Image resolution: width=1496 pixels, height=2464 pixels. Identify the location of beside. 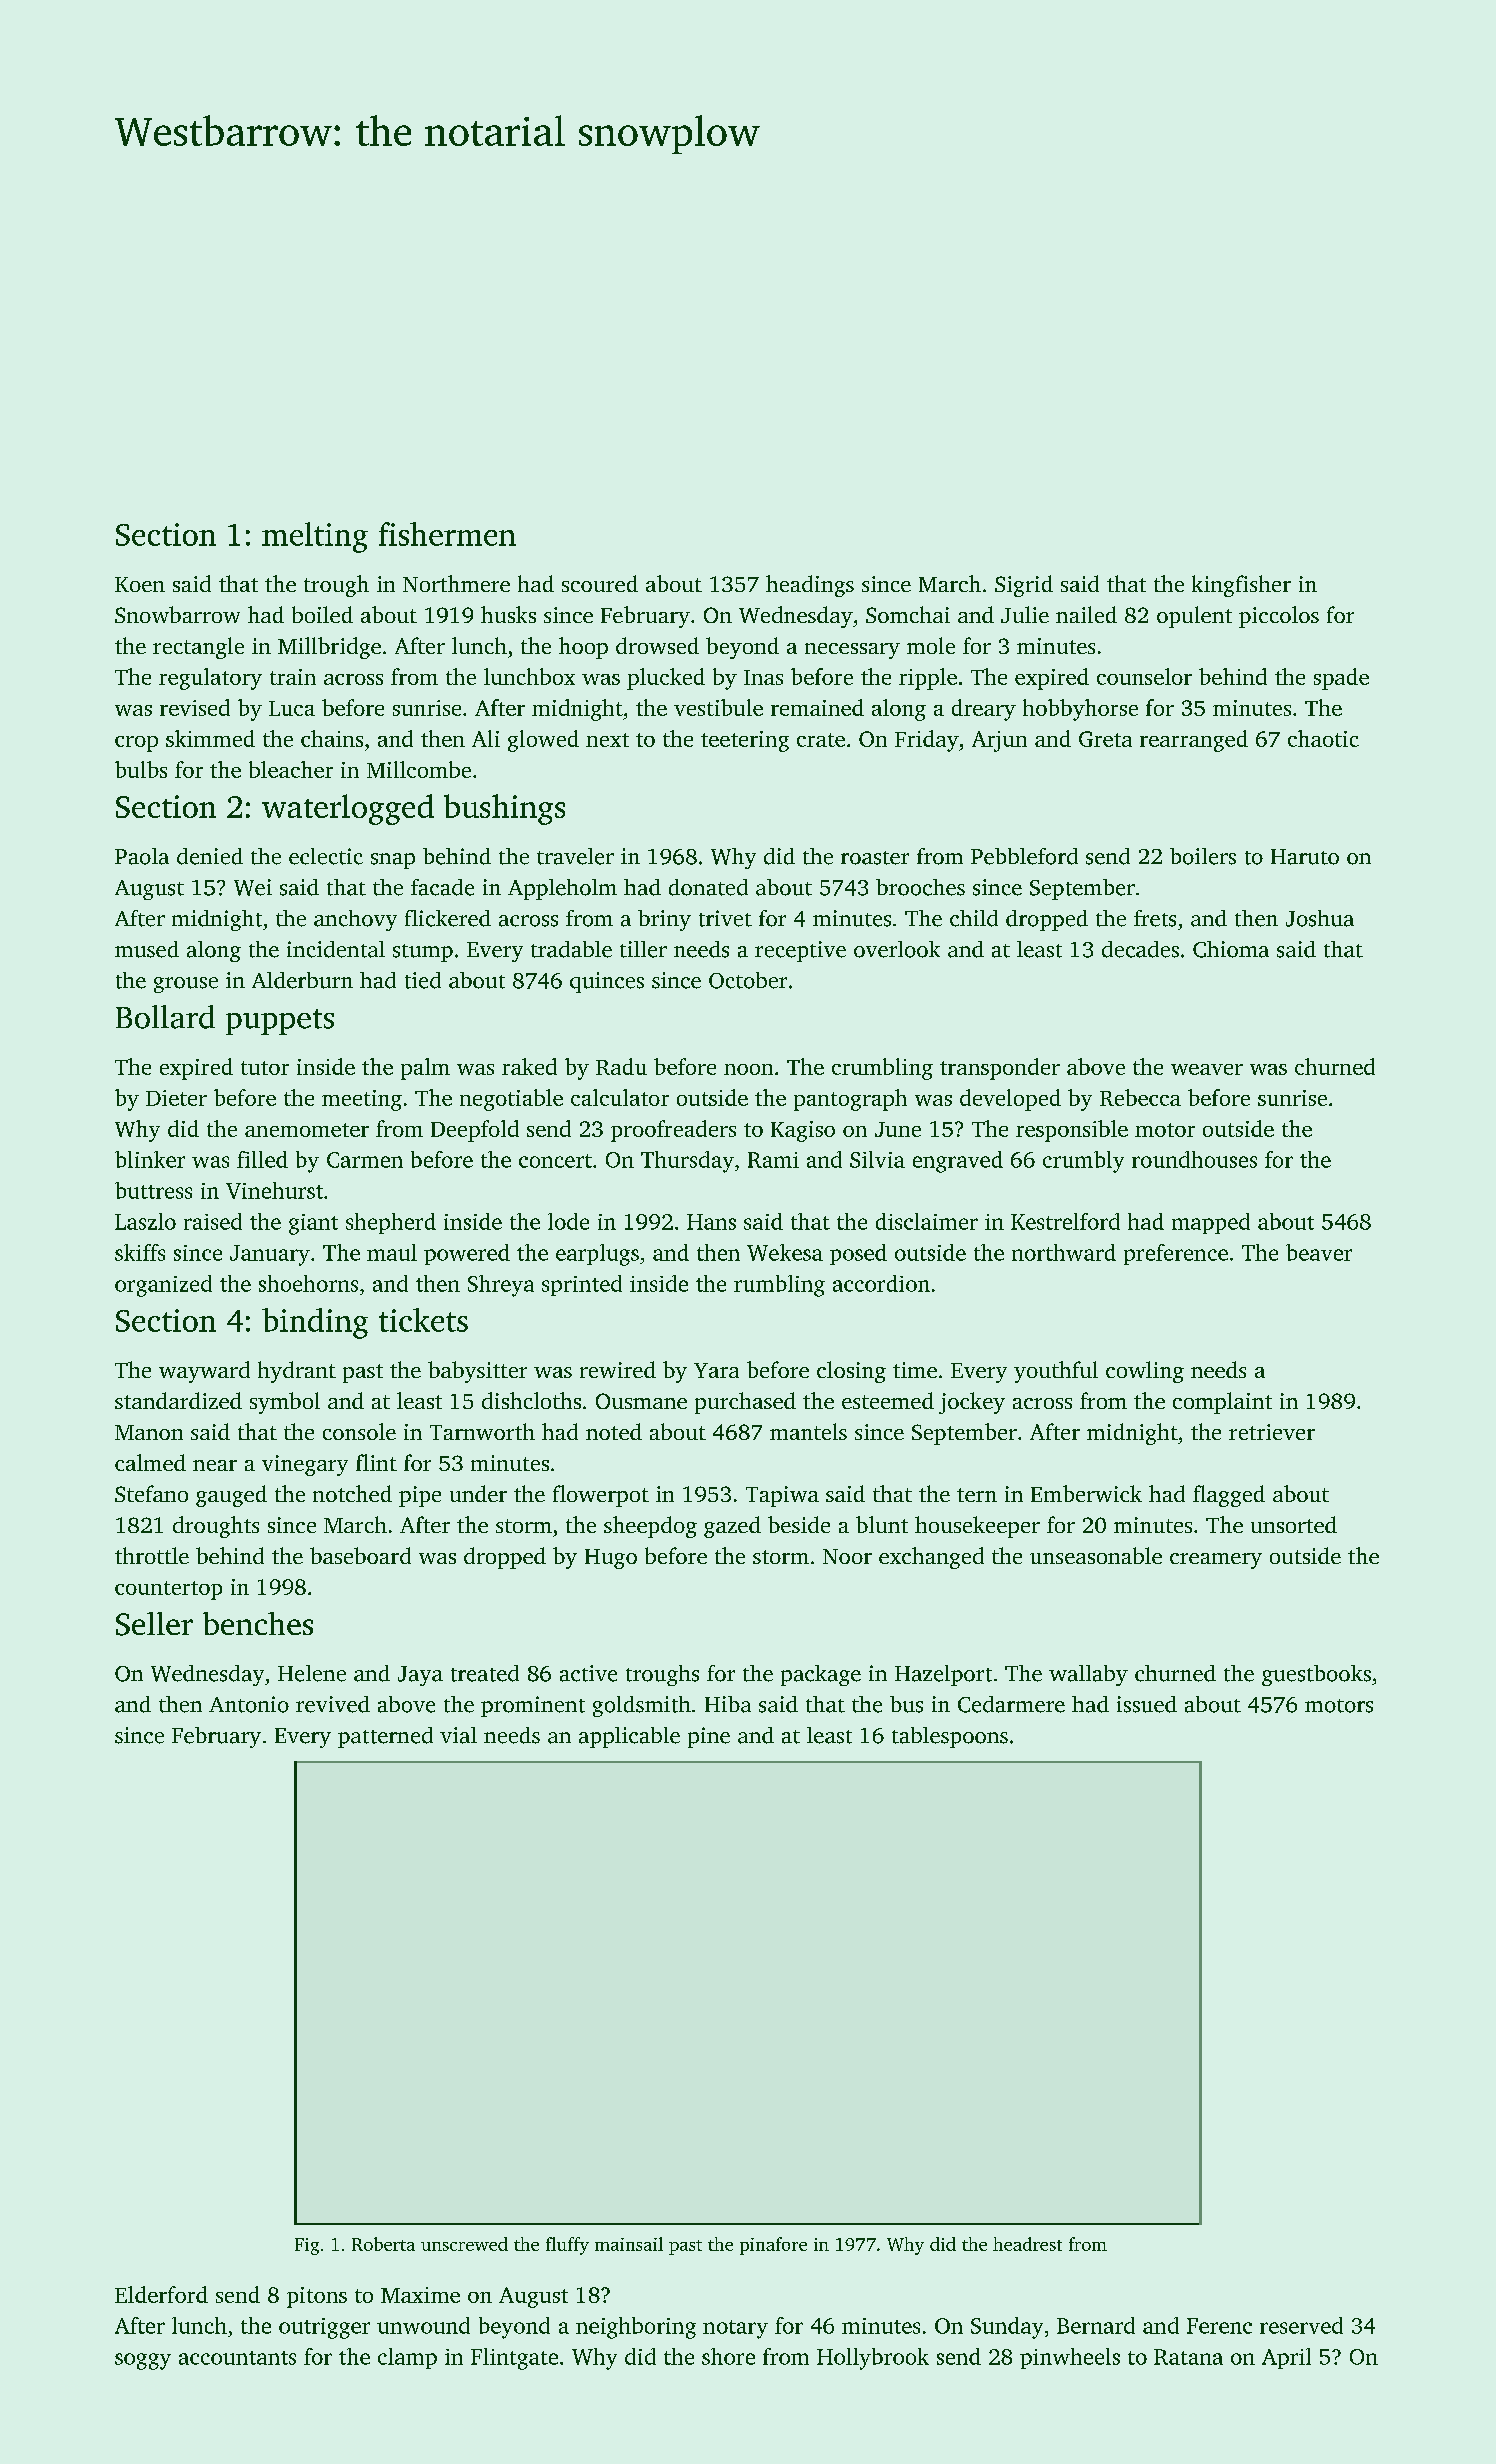
(799, 1524).
